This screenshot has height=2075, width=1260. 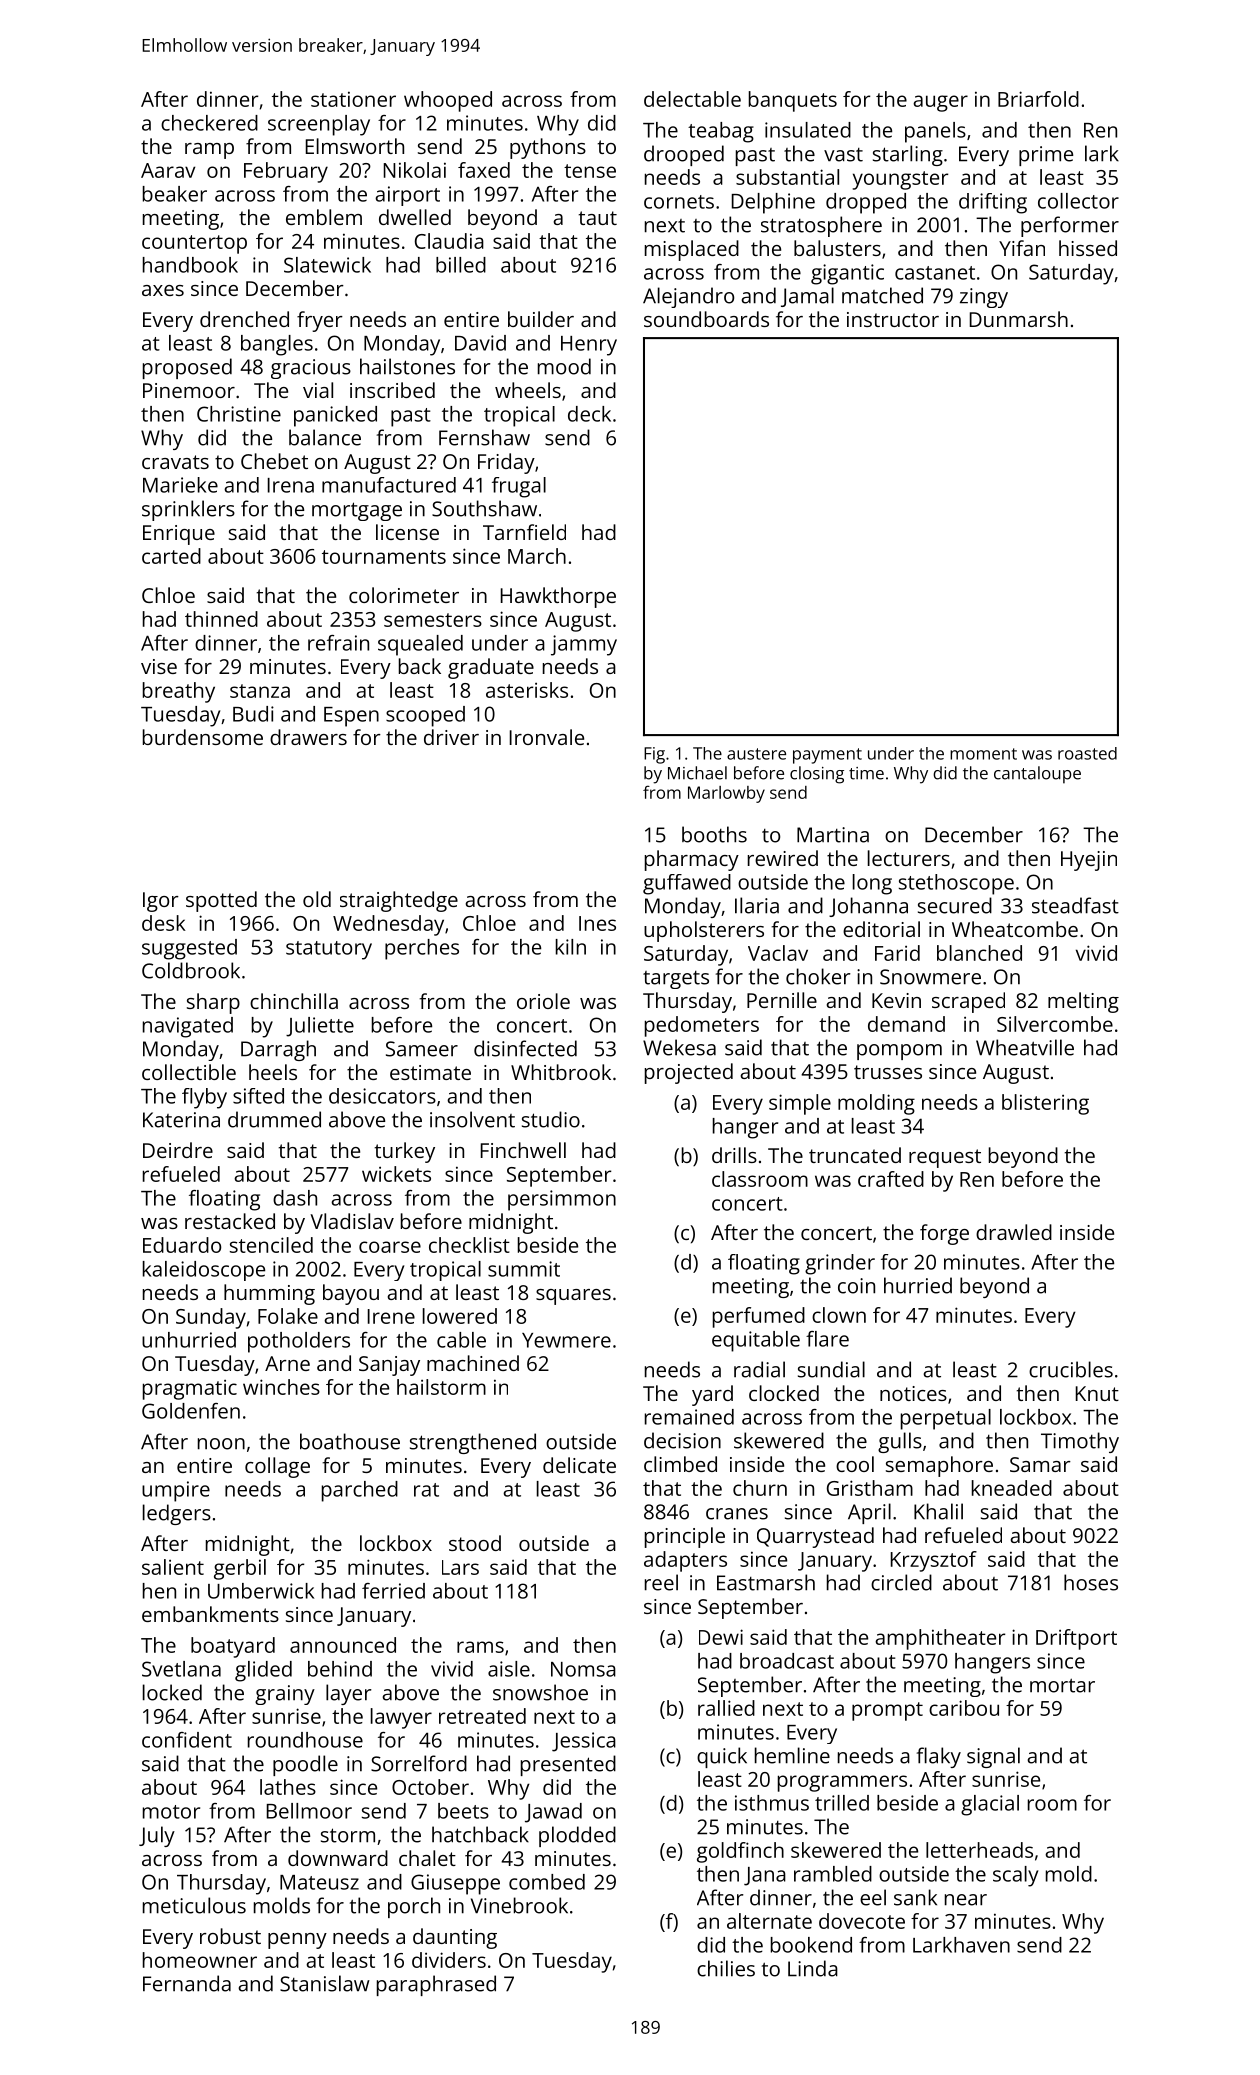 What do you see at coordinates (573, 1297) in the screenshot?
I see `squares` at bounding box center [573, 1297].
